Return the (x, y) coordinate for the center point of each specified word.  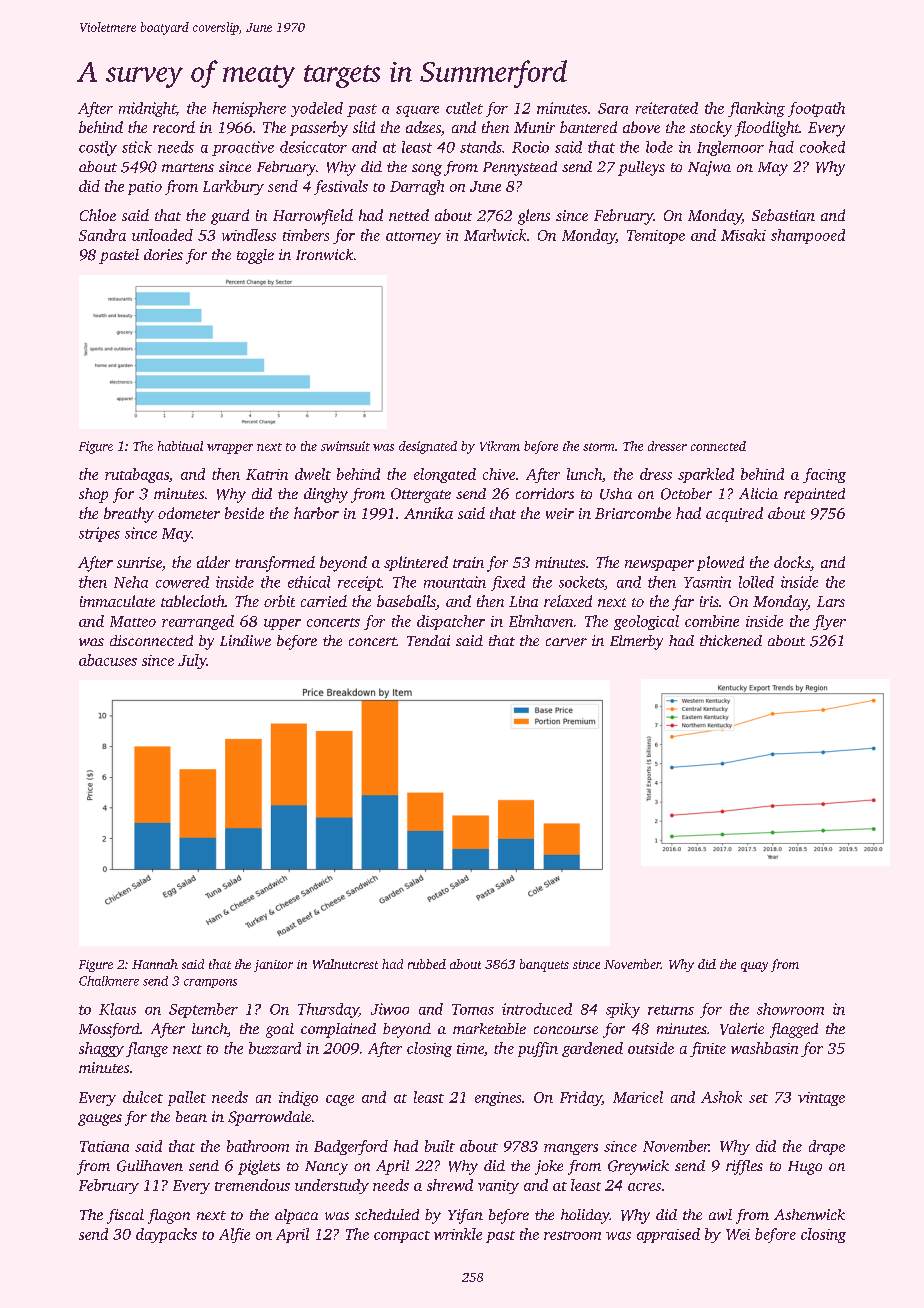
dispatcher (451, 622)
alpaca (296, 1216)
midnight (147, 109)
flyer (829, 622)
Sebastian (783, 215)
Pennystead (520, 168)
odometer (189, 513)
